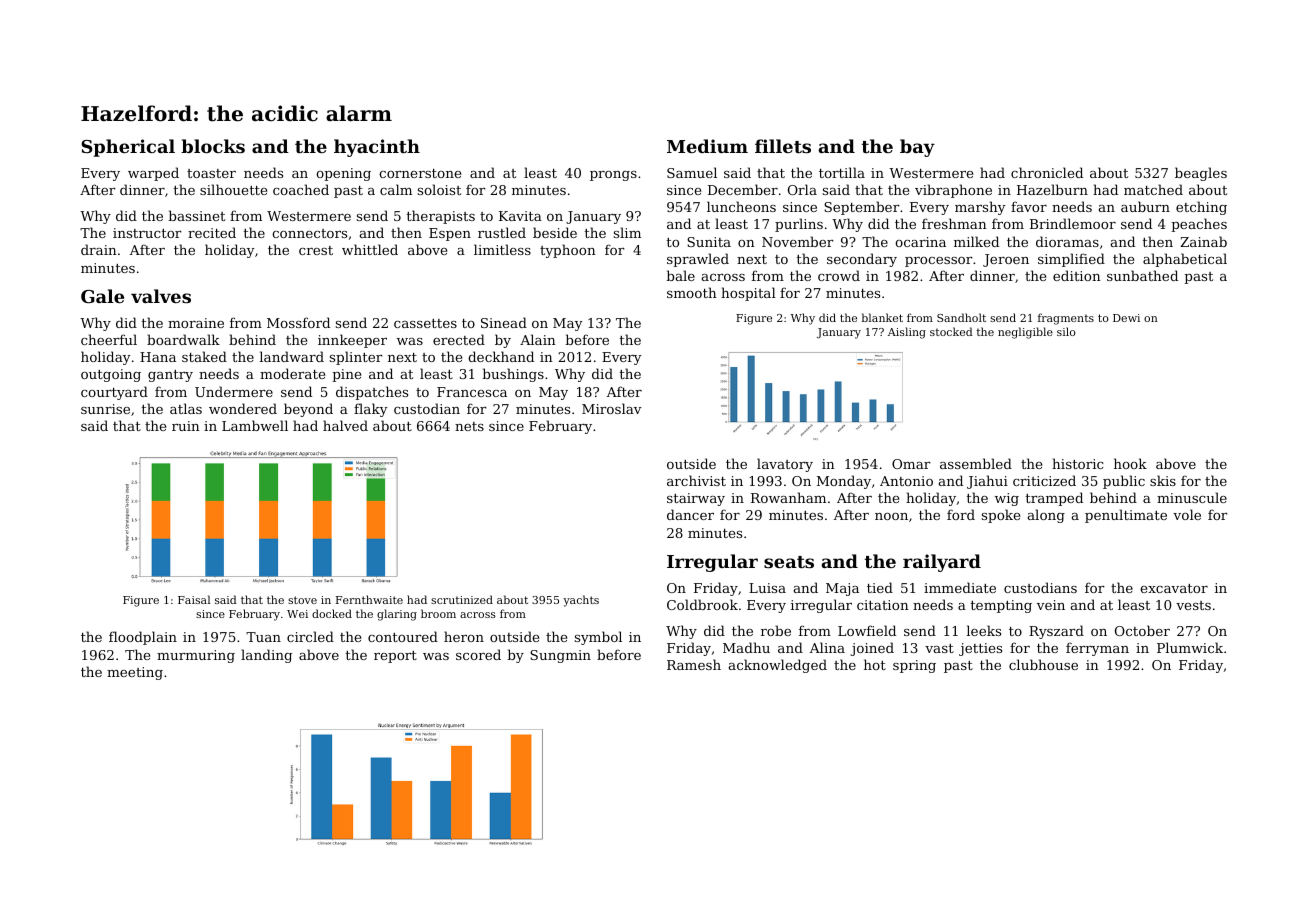  Describe the element at coordinates (194, 599) in the screenshot. I see `Faisal` at that location.
